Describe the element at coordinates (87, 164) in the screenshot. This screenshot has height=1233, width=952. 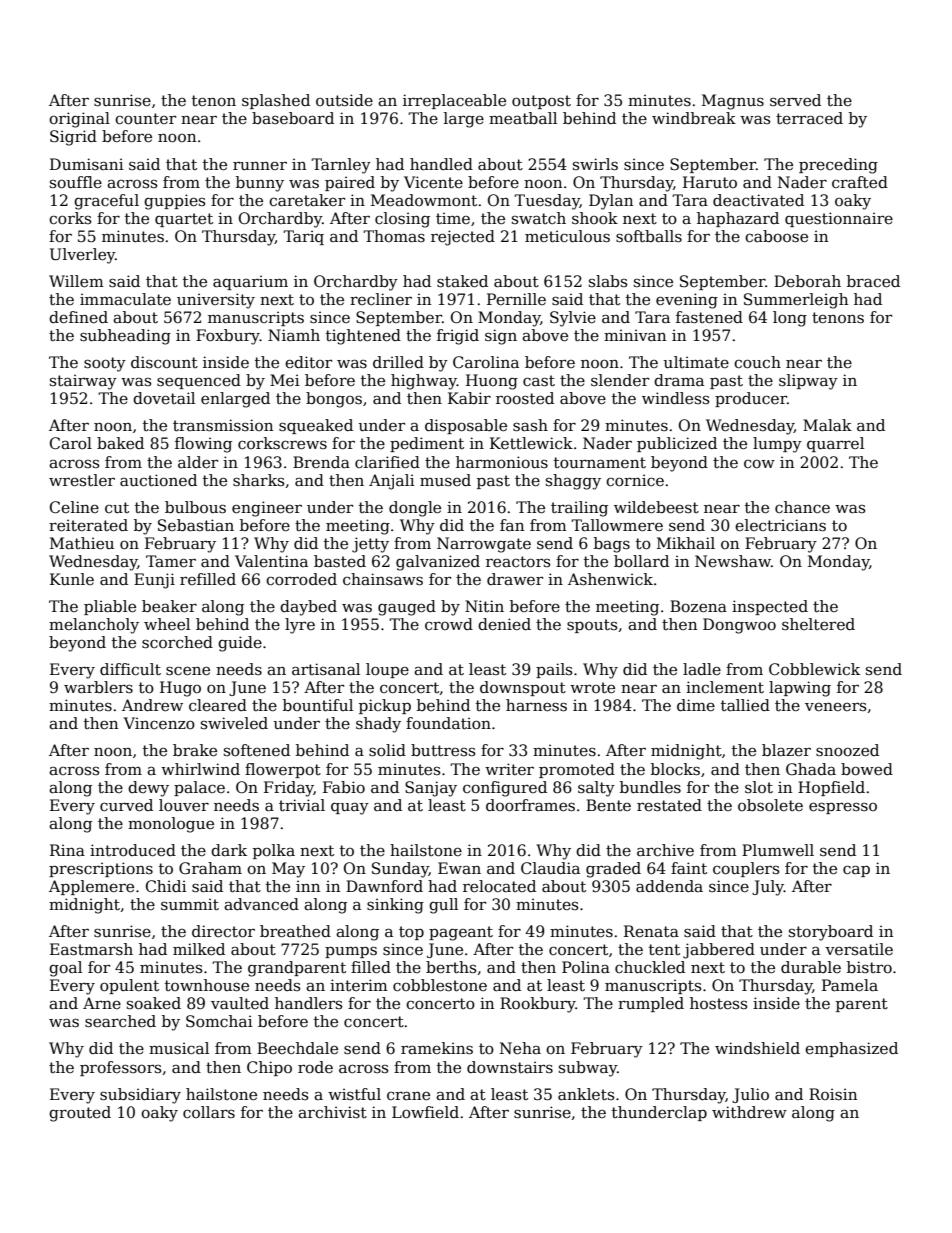
I see `Dumisani` at that location.
